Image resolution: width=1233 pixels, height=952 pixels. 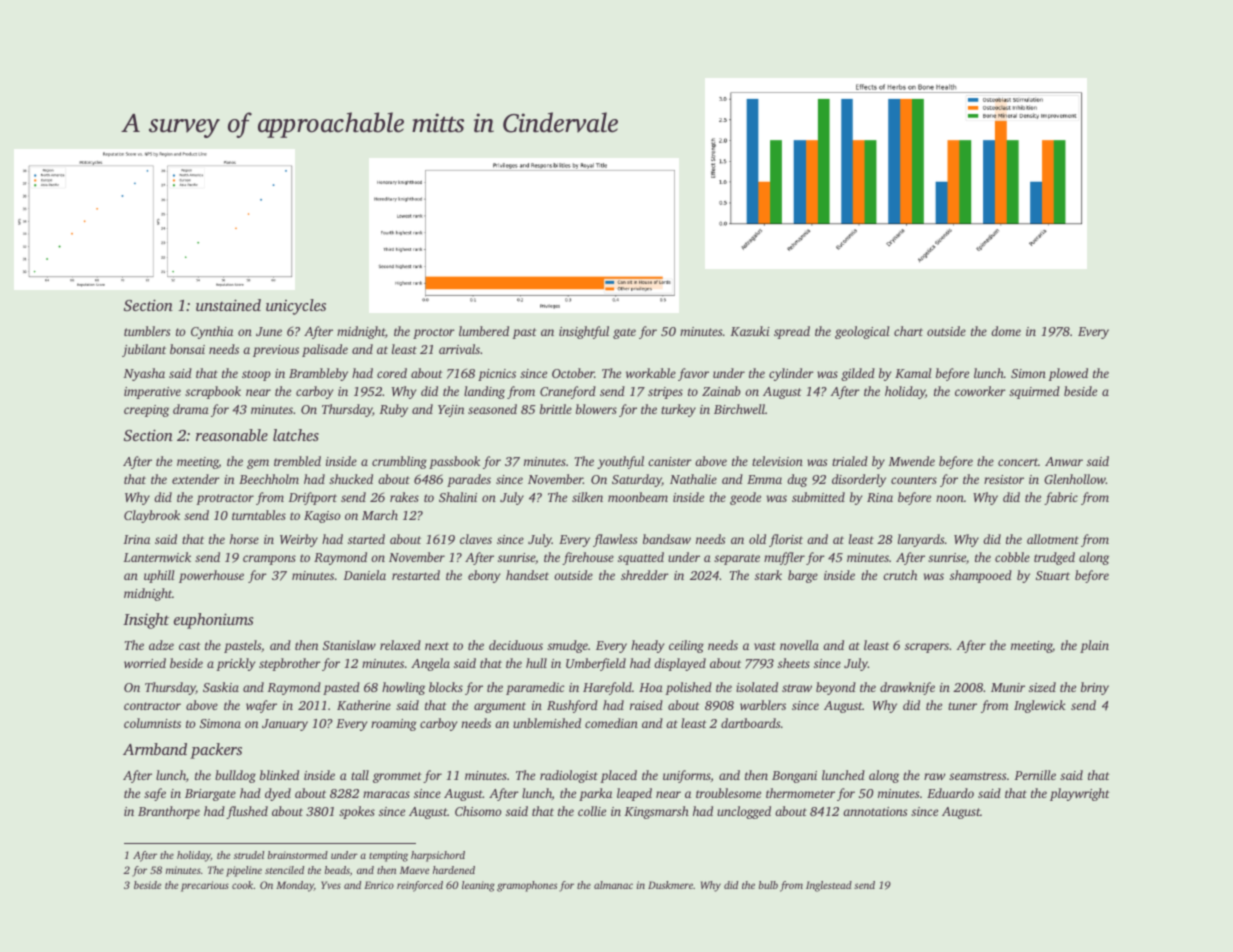 I want to click on Inglestead, so click(x=829, y=886).
